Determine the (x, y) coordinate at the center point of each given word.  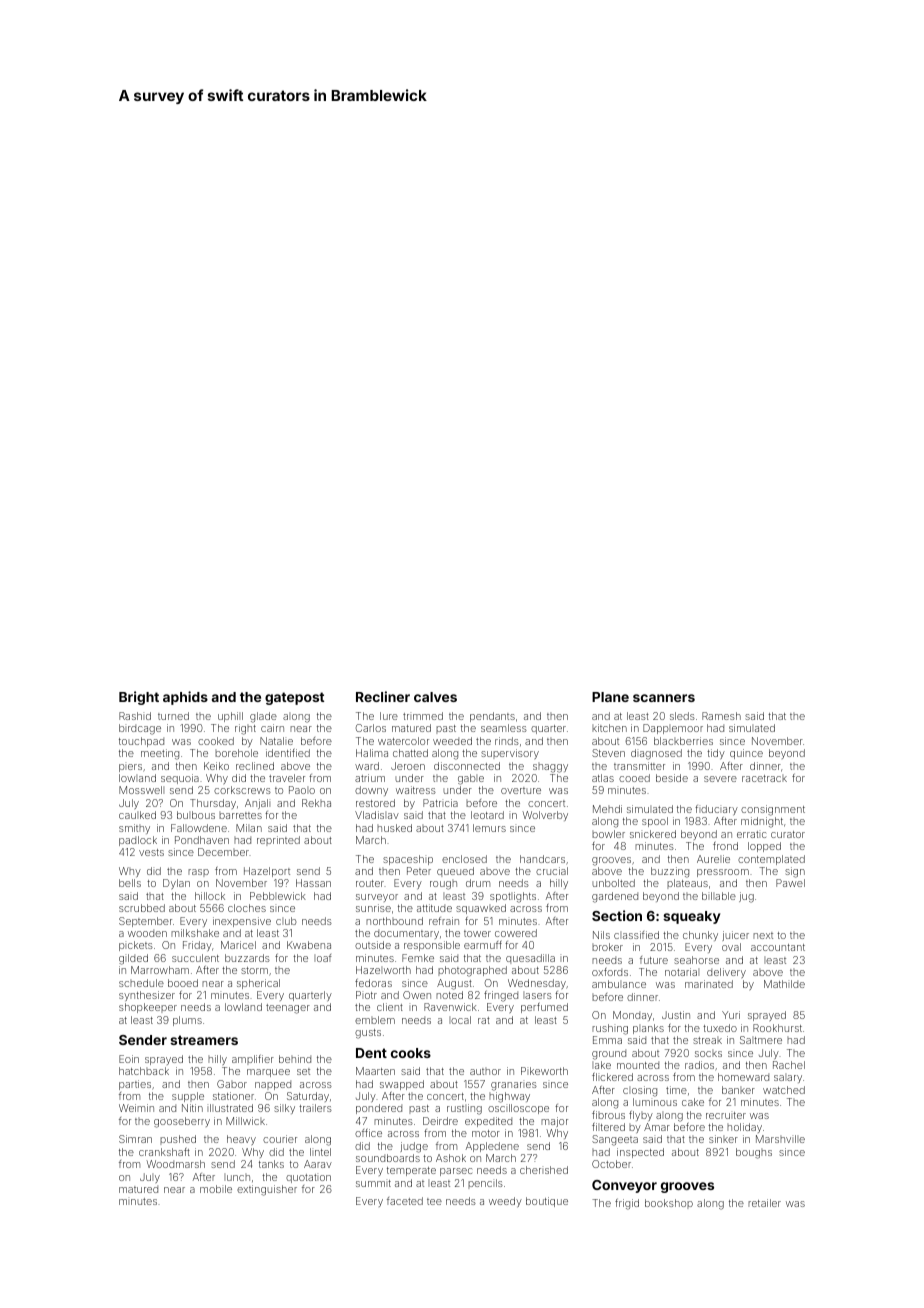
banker (738, 1090)
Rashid (135, 716)
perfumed (544, 1008)
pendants (492, 717)
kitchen (609, 728)
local (460, 1020)
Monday (632, 1016)
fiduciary (716, 810)
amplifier (253, 1060)
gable (471, 779)
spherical (258, 984)
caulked (137, 815)
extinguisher (267, 1190)
